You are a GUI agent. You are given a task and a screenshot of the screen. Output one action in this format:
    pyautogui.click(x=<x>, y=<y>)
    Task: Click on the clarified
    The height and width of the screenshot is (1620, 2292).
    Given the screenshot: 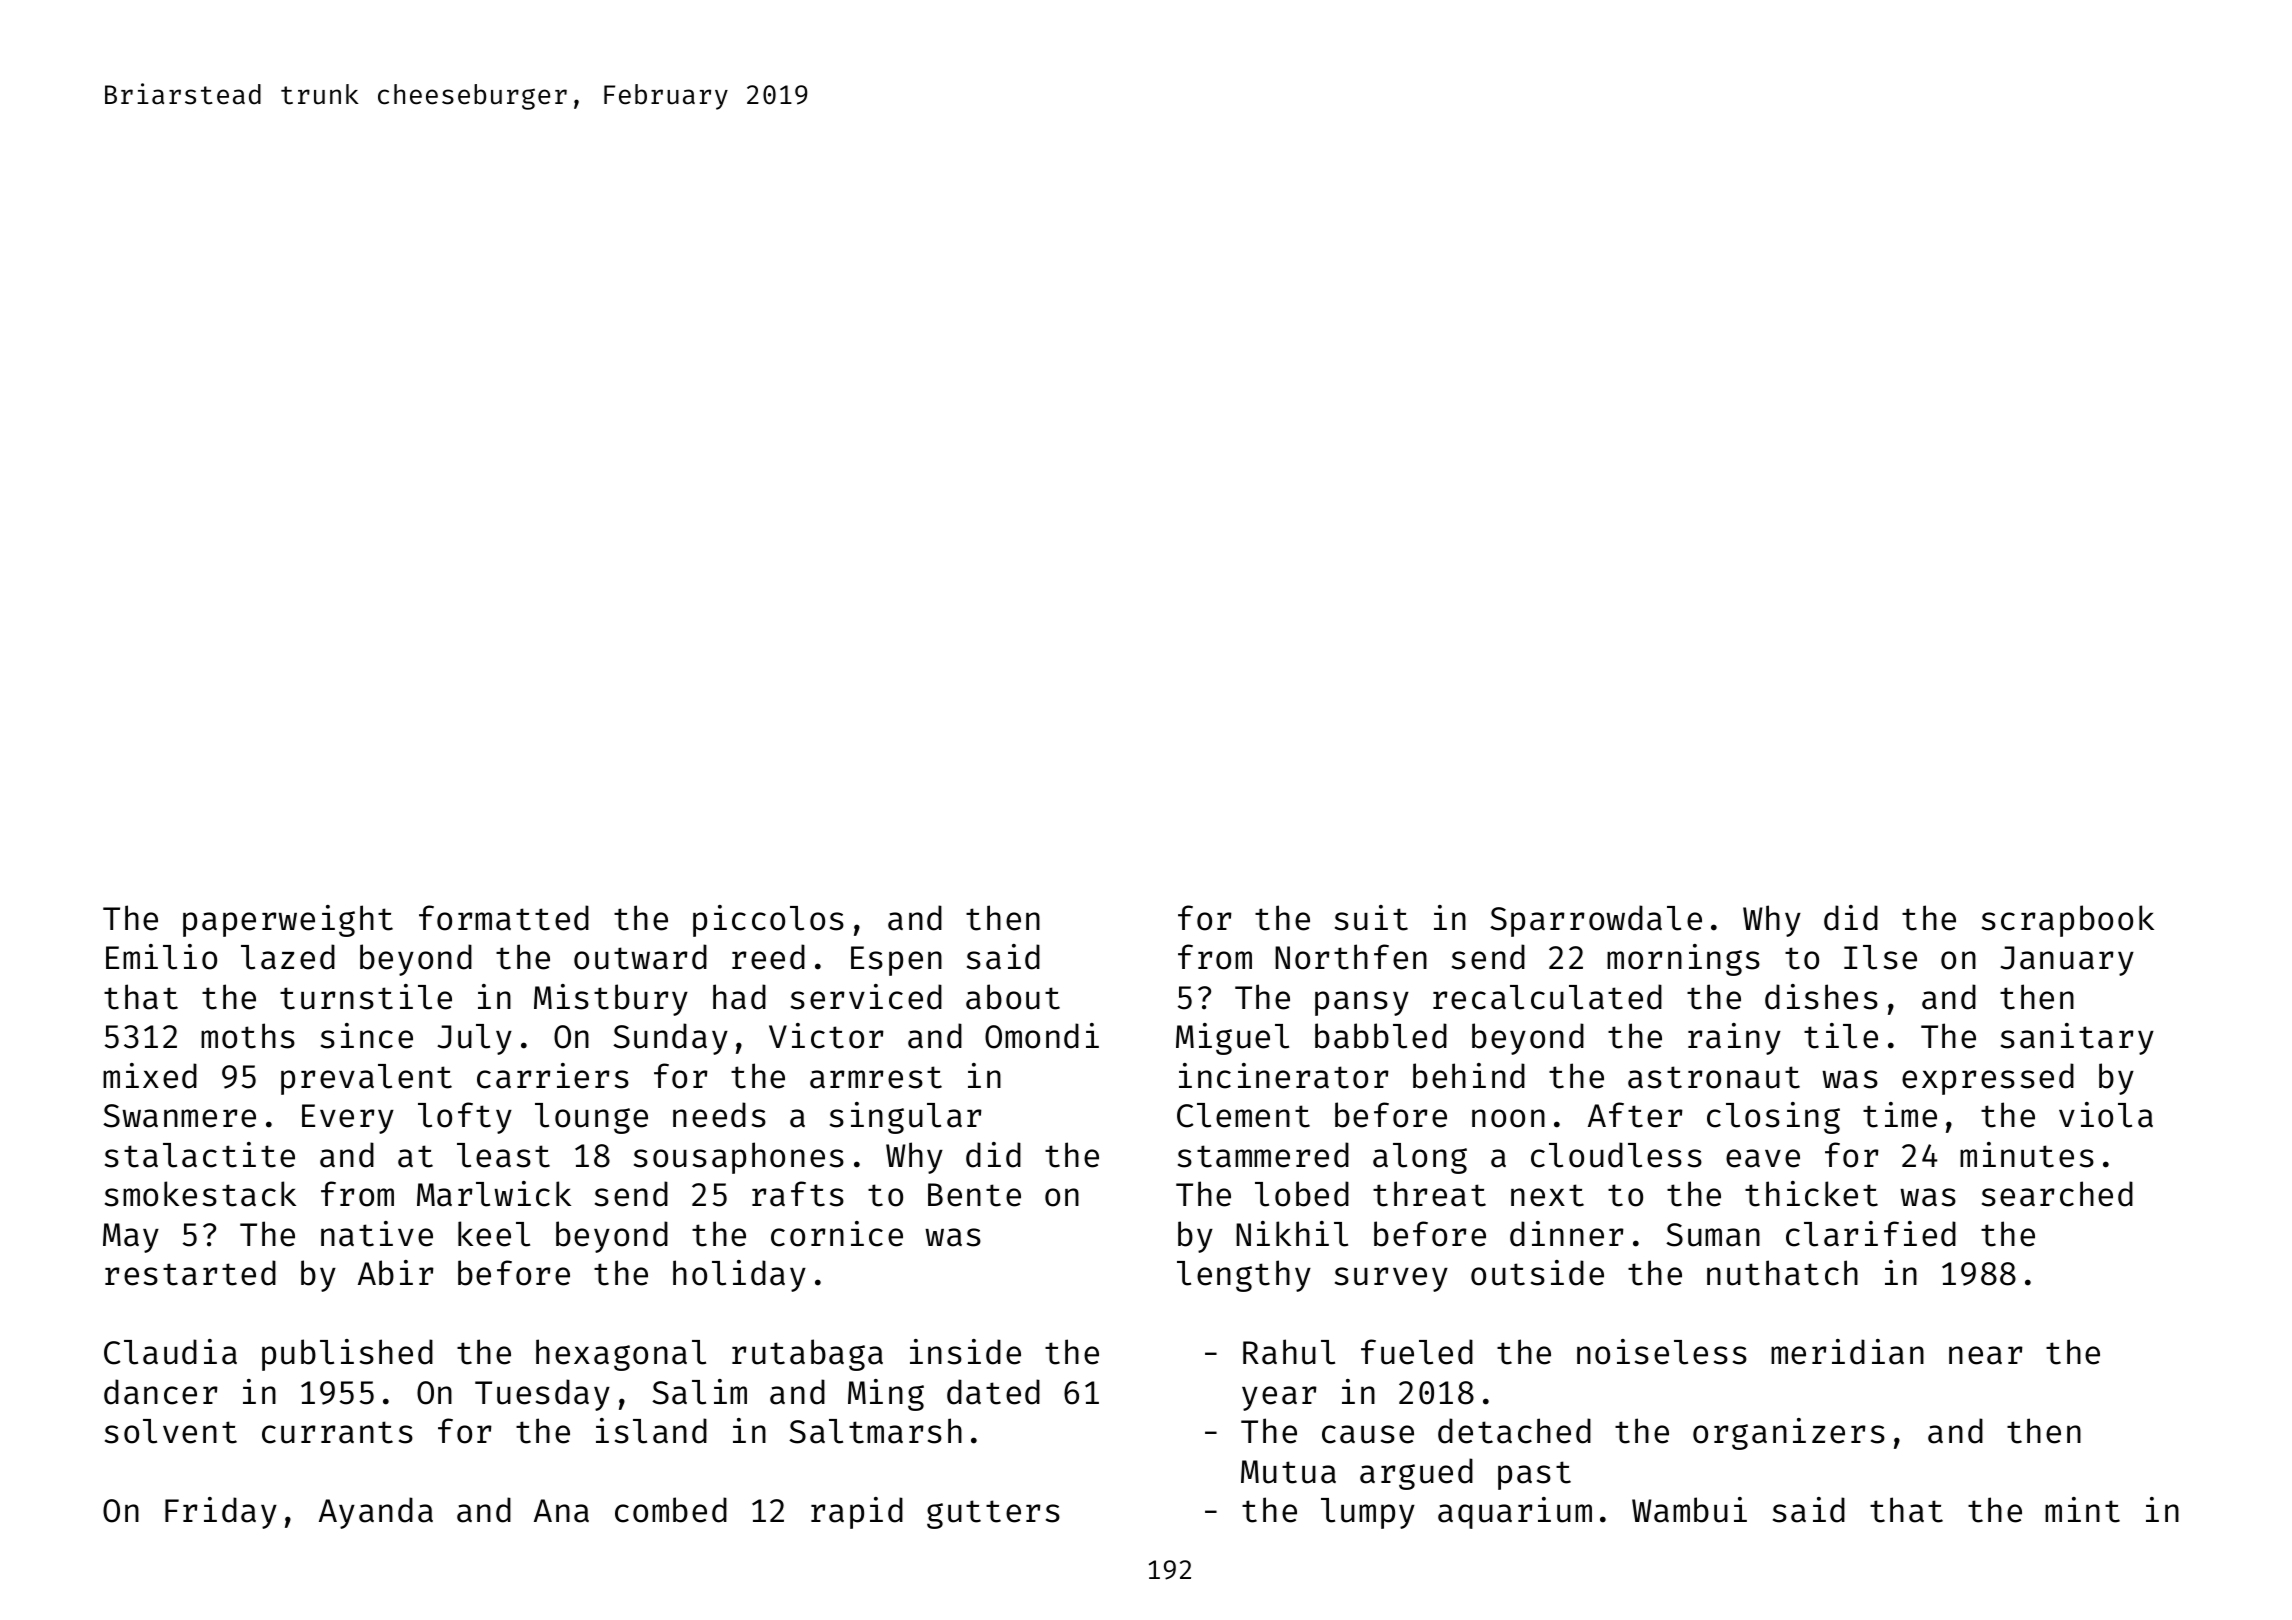 What is the action you would take?
    pyautogui.click(x=1871, y=1234)
